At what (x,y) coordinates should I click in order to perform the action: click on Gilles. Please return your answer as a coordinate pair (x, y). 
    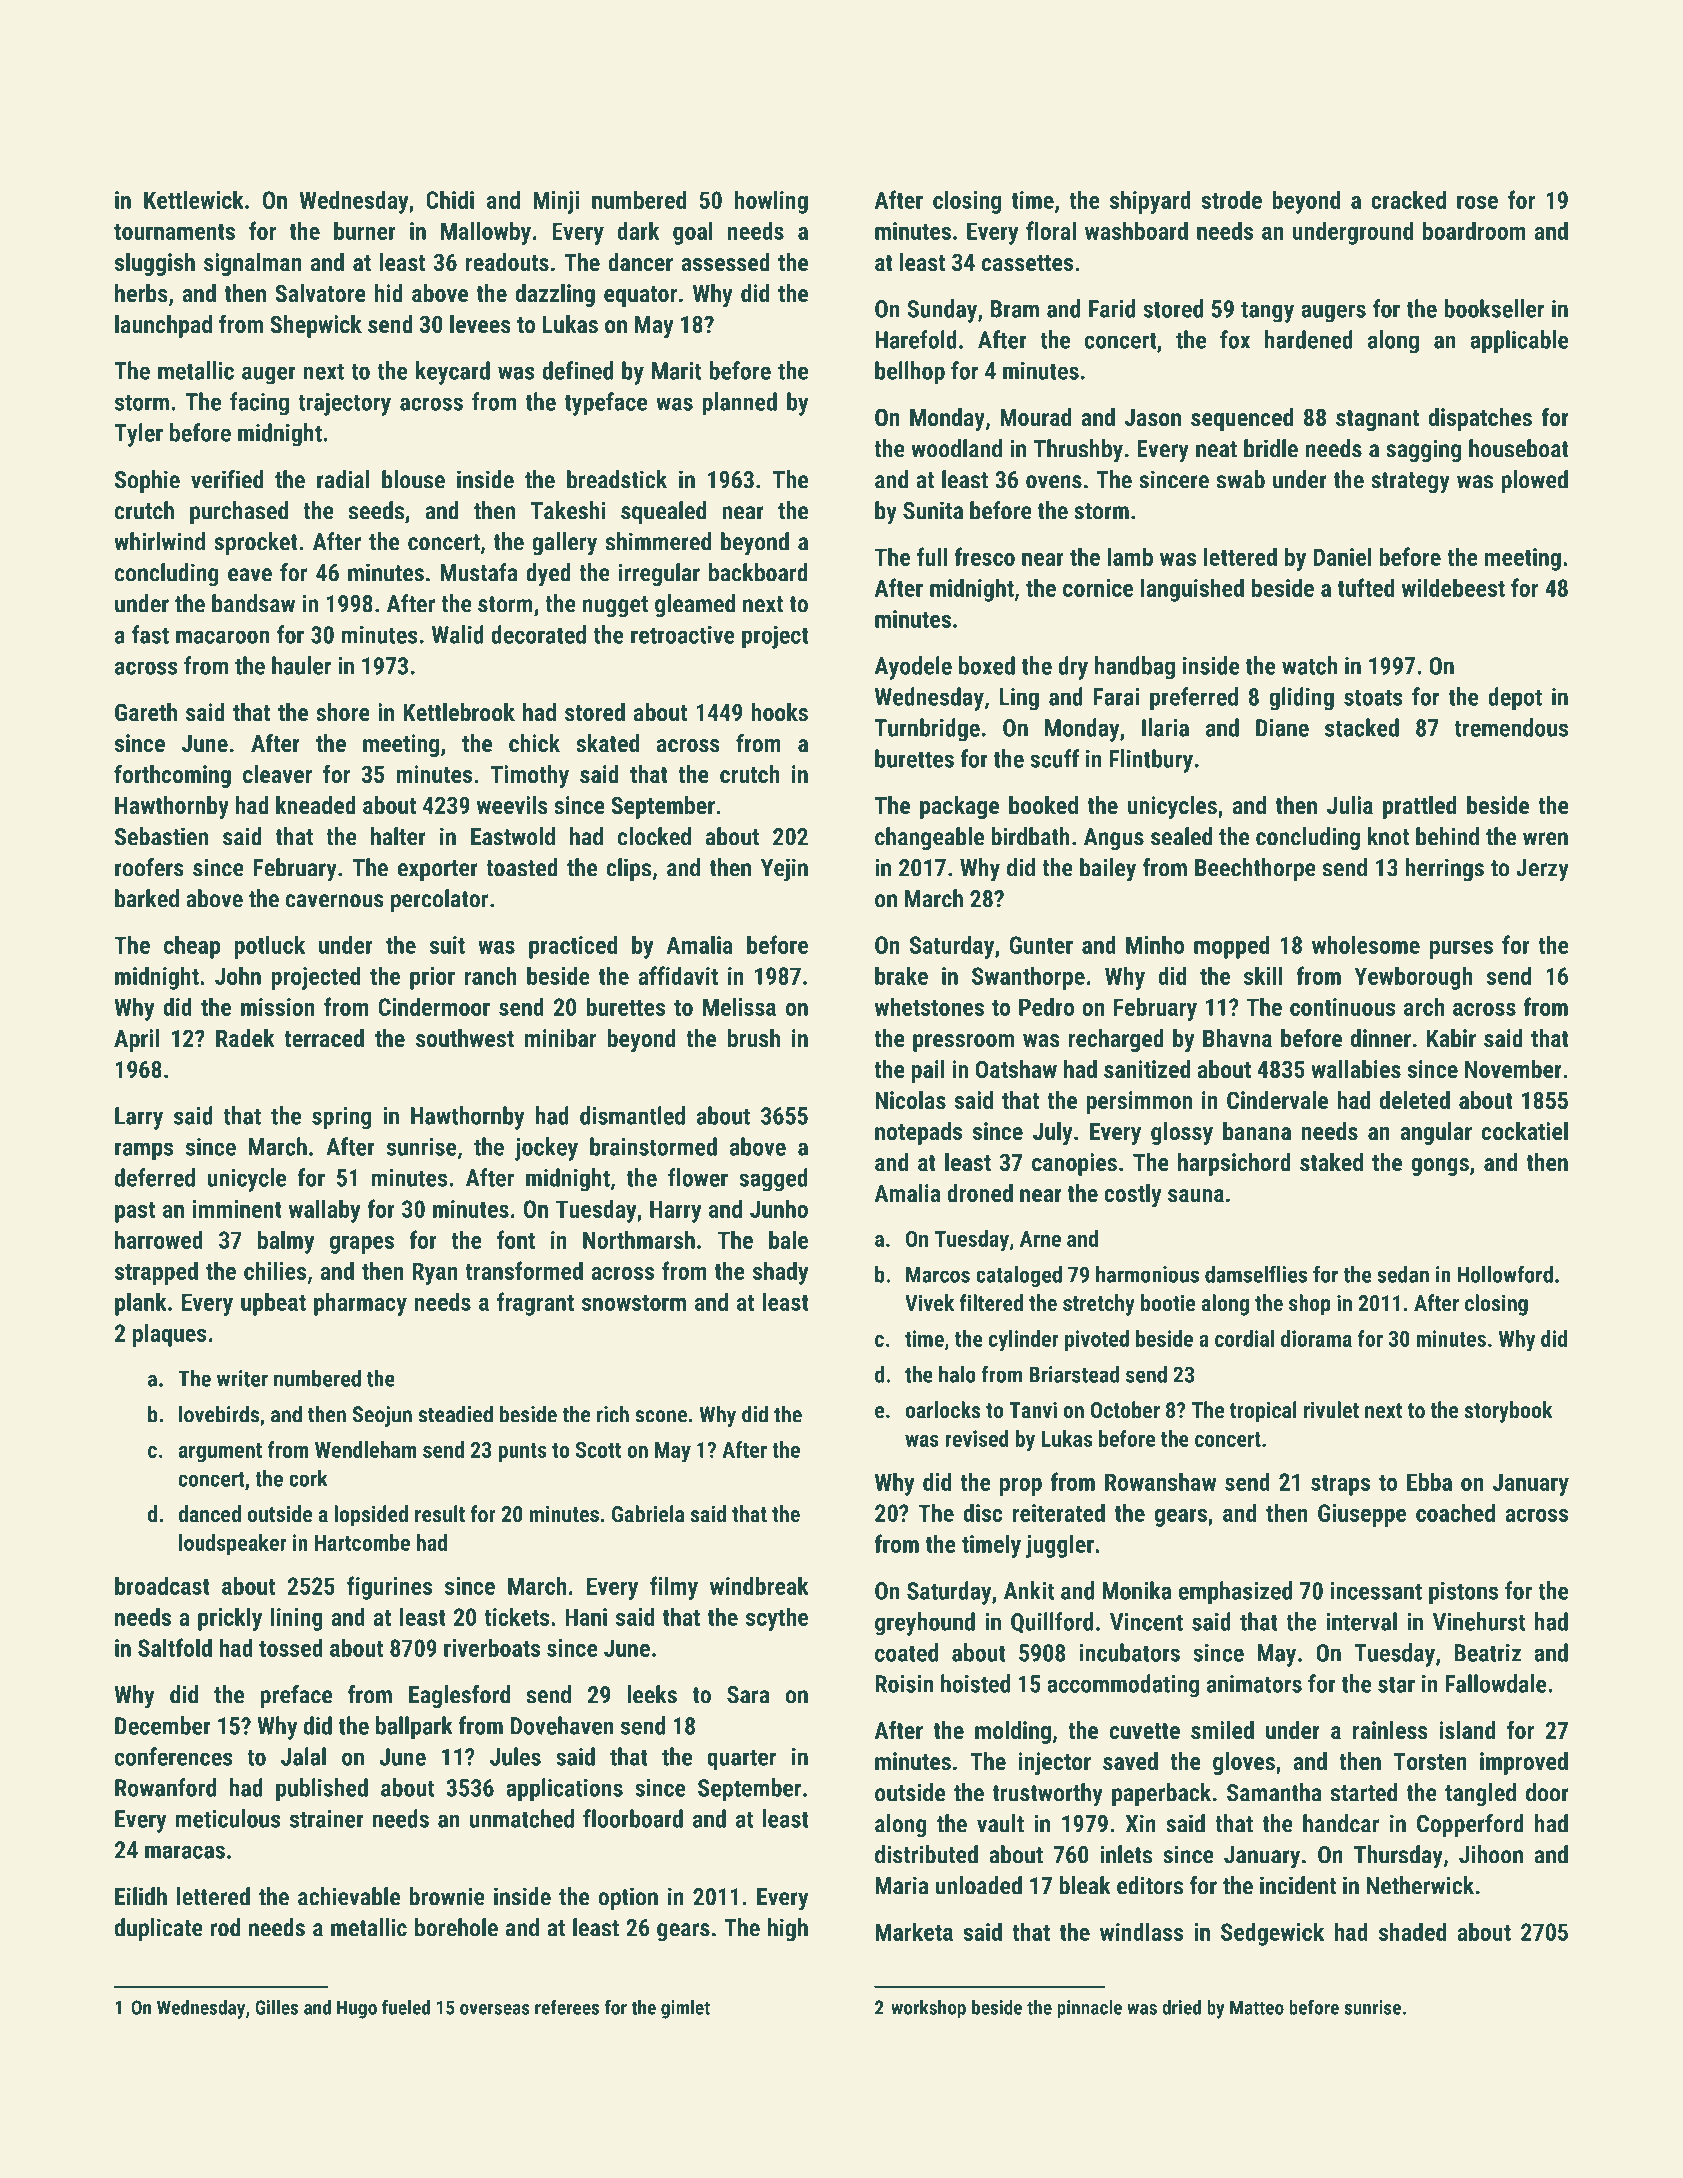
    Looking at the image, I should click on (276, 2007).
